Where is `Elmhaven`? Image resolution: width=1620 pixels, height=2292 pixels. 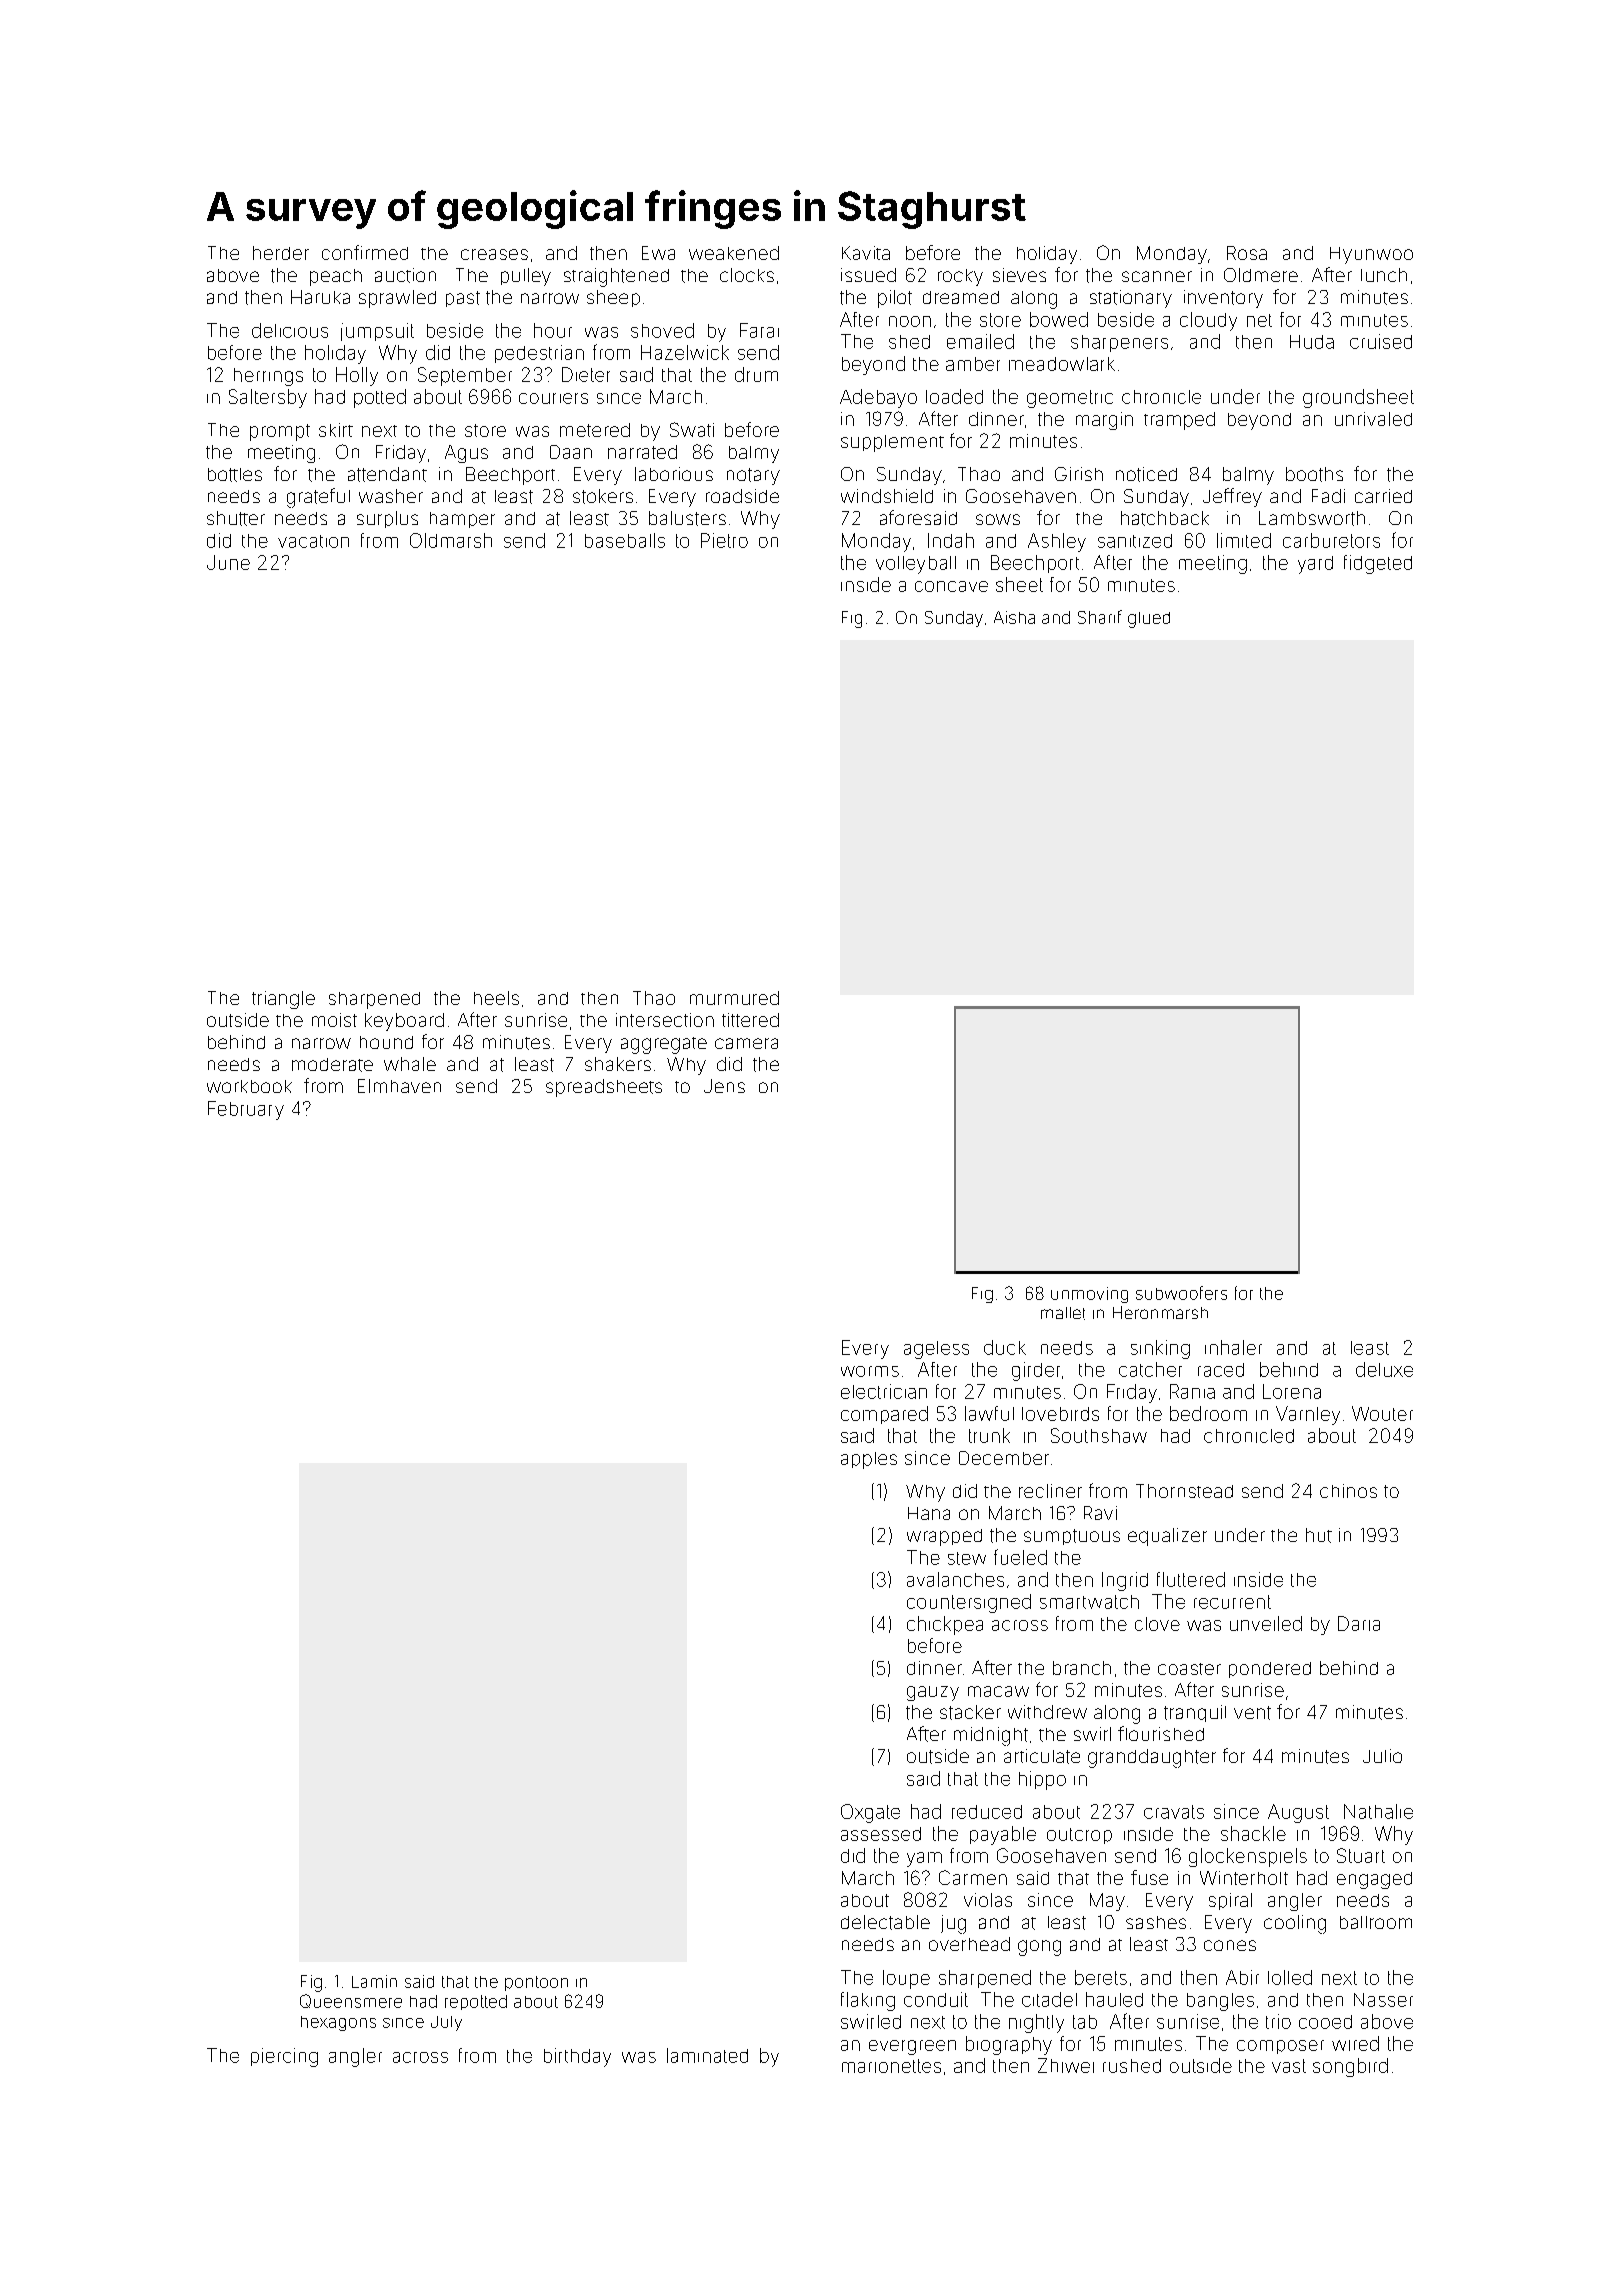 Elmhaven is located at coordinates (399, 1086).
